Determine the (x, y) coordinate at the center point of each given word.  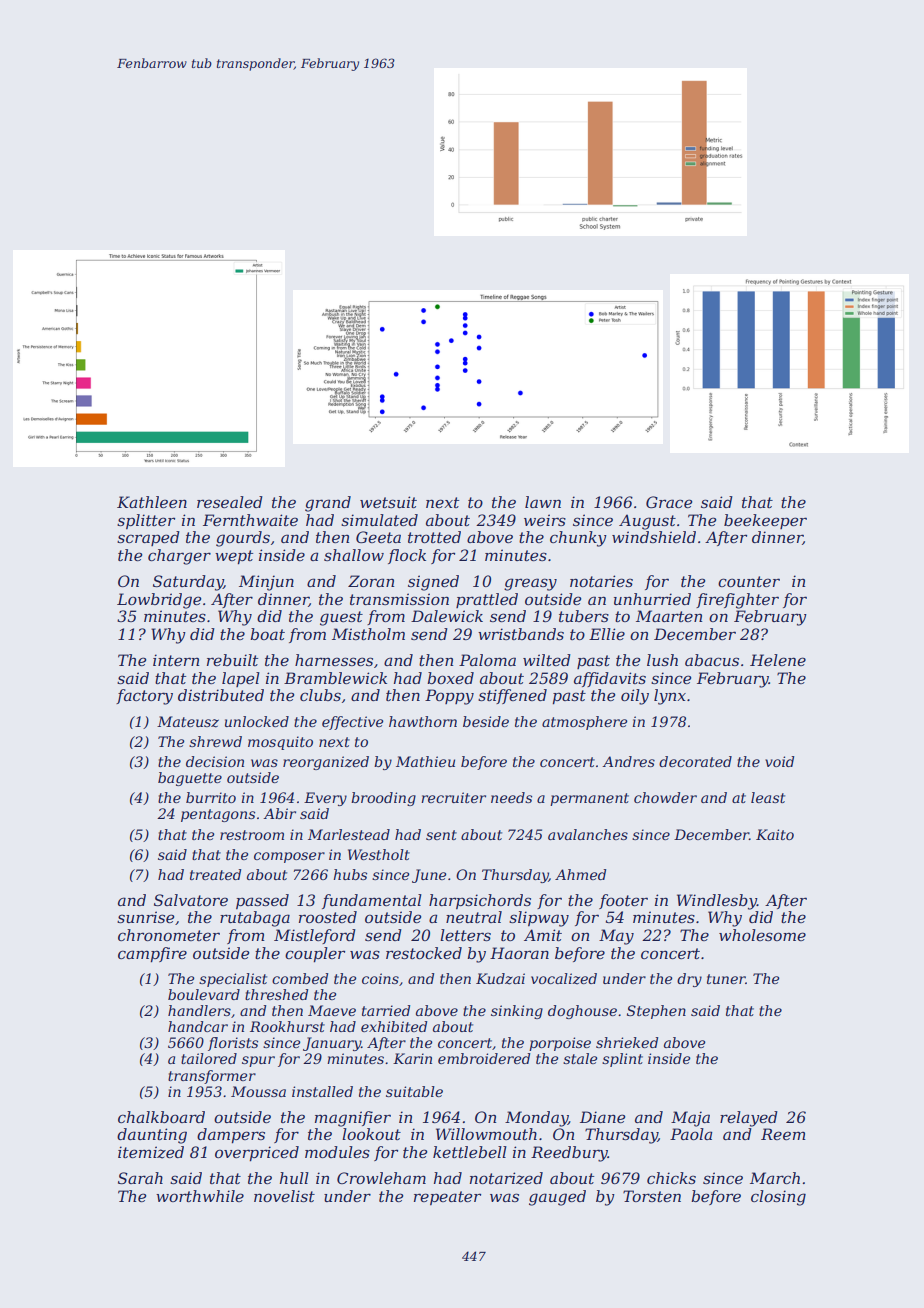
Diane (602, 1117)
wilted (547, 660)
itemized (151, 1152)
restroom (252, 835)
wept (234, 557)
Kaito (775, 834)
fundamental (372, 901)
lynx (670, 697)
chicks (671, 1178)
